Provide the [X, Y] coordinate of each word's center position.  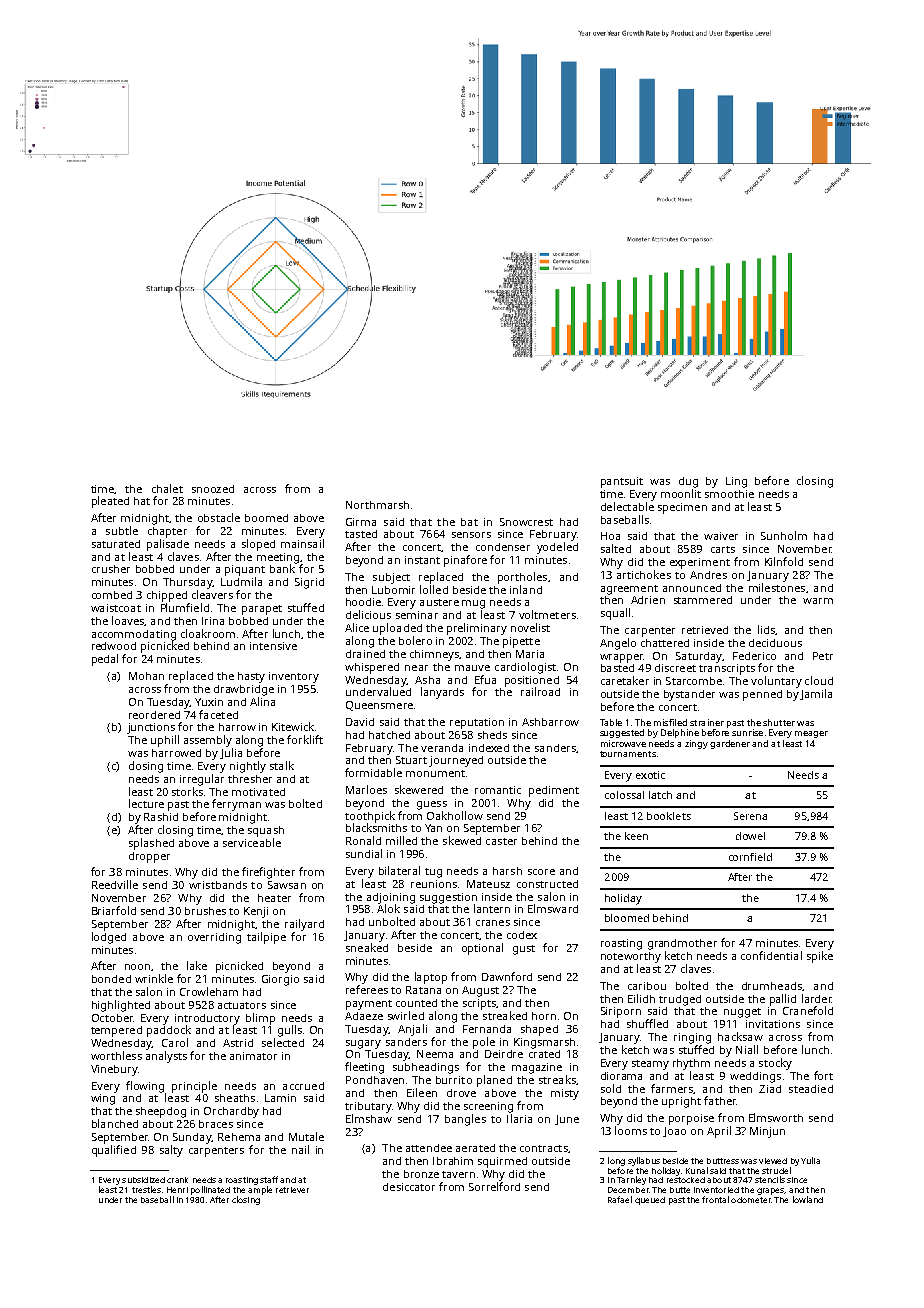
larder [817, 998]
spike [820, 957]
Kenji [256, 912]
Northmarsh [377, 505]
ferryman [236, 805]
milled [401, 840]
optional [482, 949]
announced [692, 588]
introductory [207, 1019]
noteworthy [631, 957]
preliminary [477, 629]
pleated [110, 502]
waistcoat [116, 608]
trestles [146, 1189]
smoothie [729, 494]
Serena [750, 816]
